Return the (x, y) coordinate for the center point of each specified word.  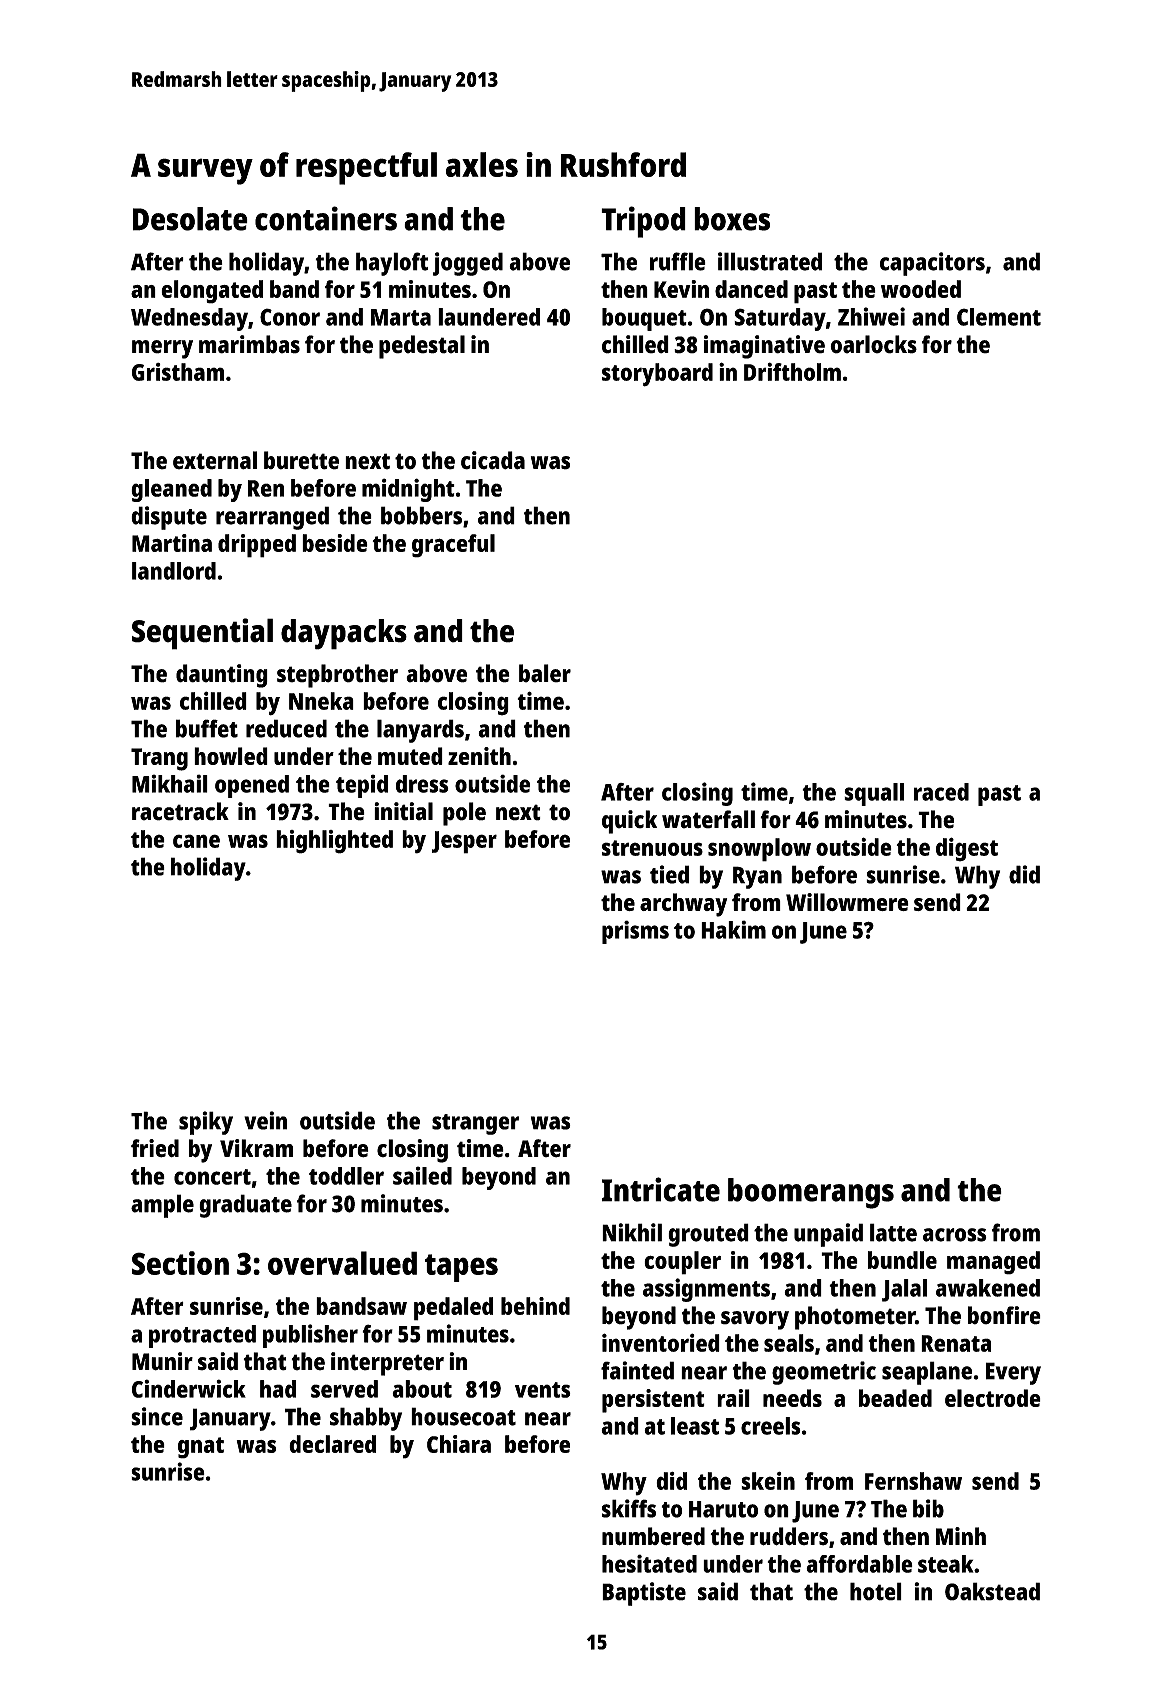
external (215, 460)
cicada (493, 460)
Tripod (643, 222)
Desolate (190, 219)
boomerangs (811, 1193)
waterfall (708, 819)
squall (874, 794)
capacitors (932, 264)
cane (196, 841)
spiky (206, 1123)
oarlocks (873, 344)
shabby (366, 1419)
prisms (635, 932)
